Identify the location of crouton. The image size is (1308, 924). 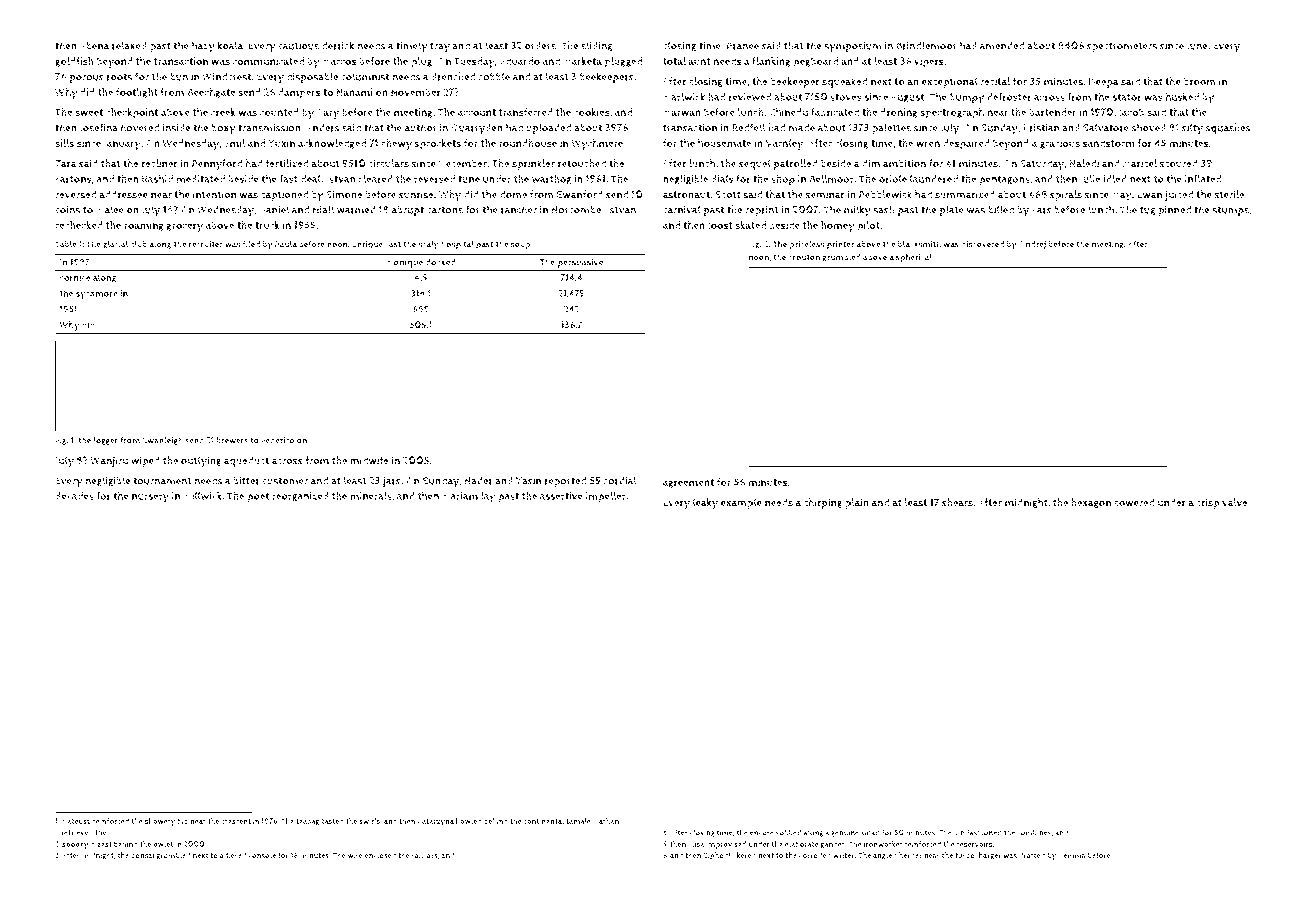
(804, 257).
